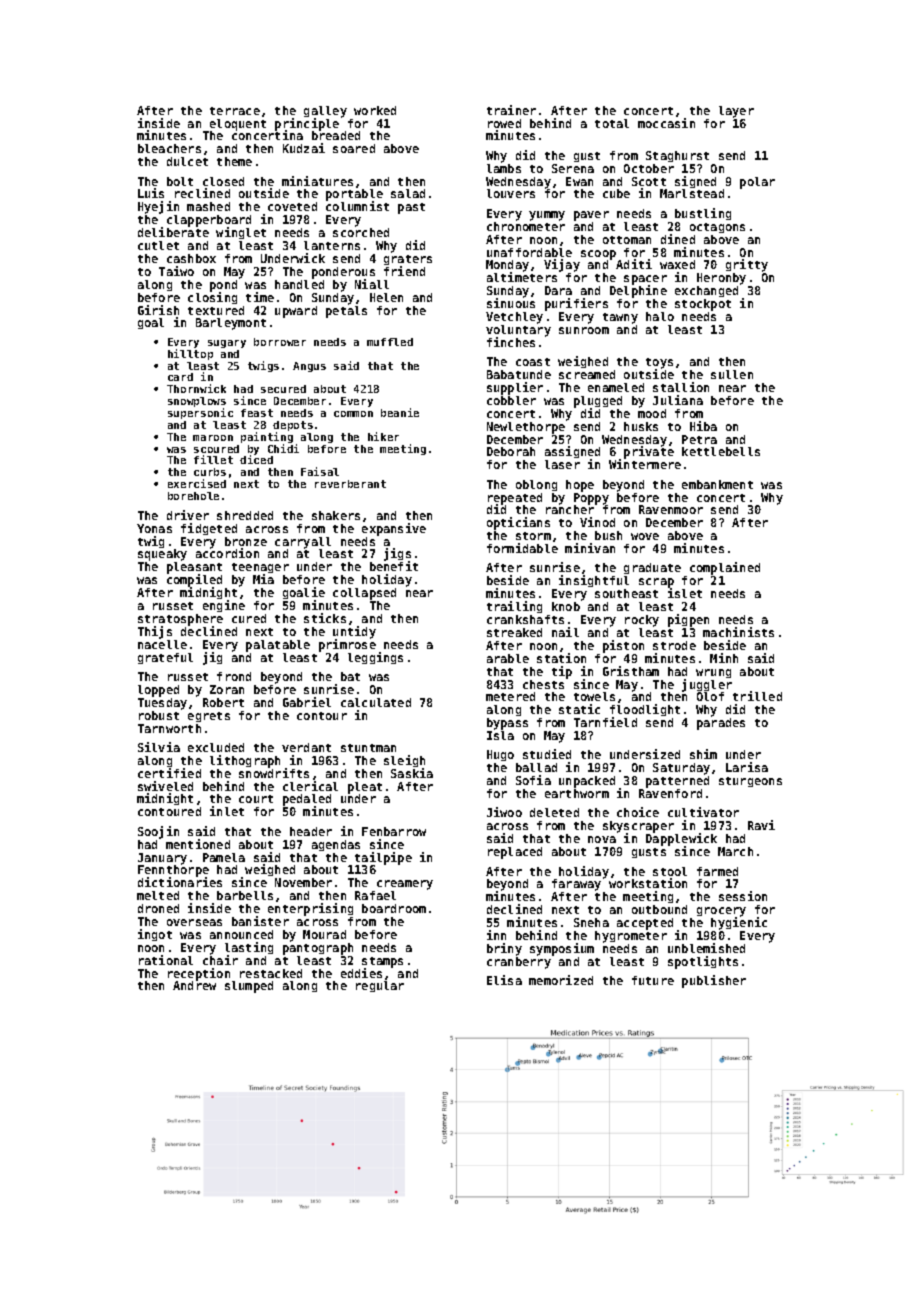 The width and height of the image is (924, 1314). What do you see at coordinates (325, 112) in the image?
I see `galley` at bounding box center [325, 112].
